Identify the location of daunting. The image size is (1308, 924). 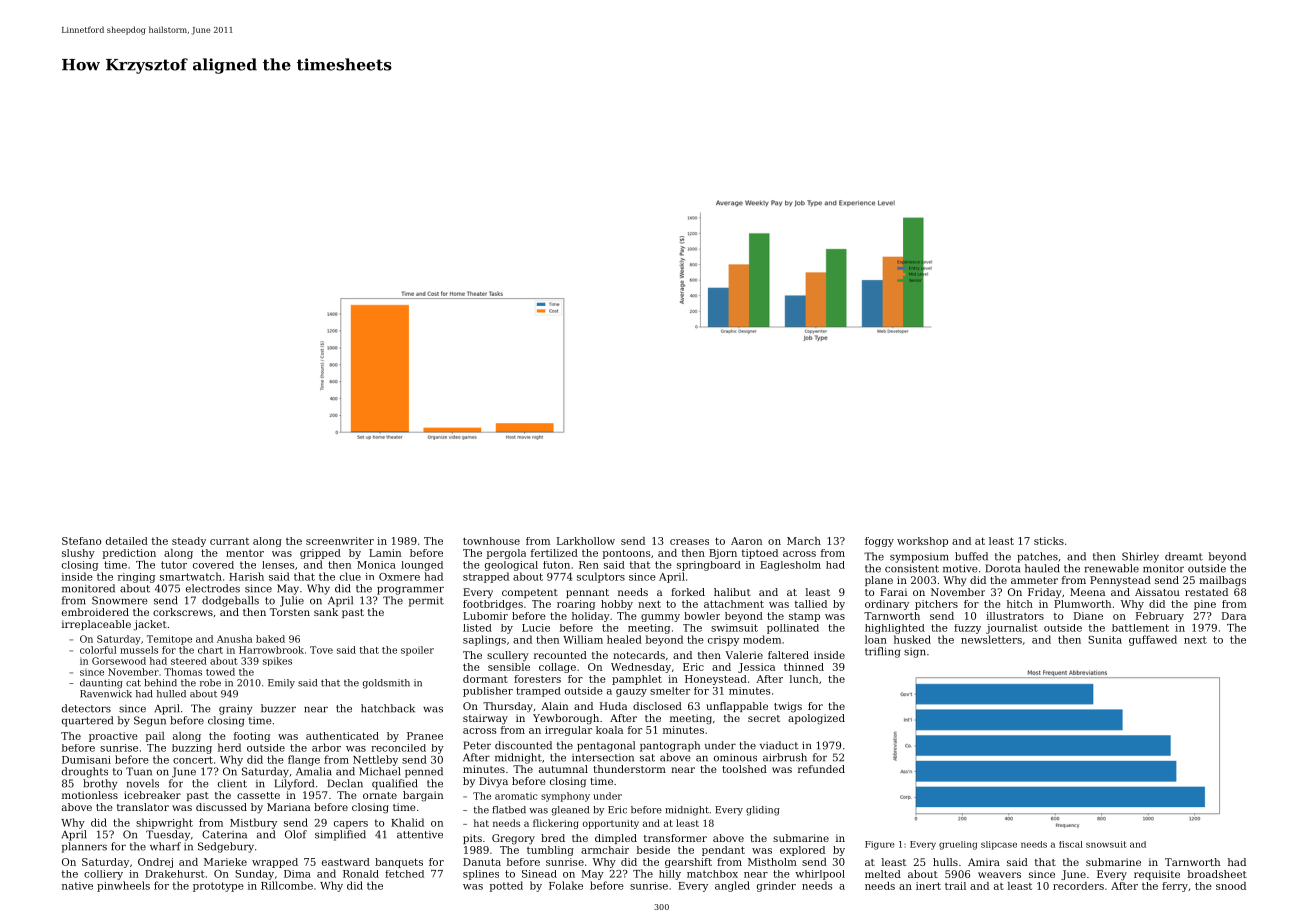
(101, 684).
